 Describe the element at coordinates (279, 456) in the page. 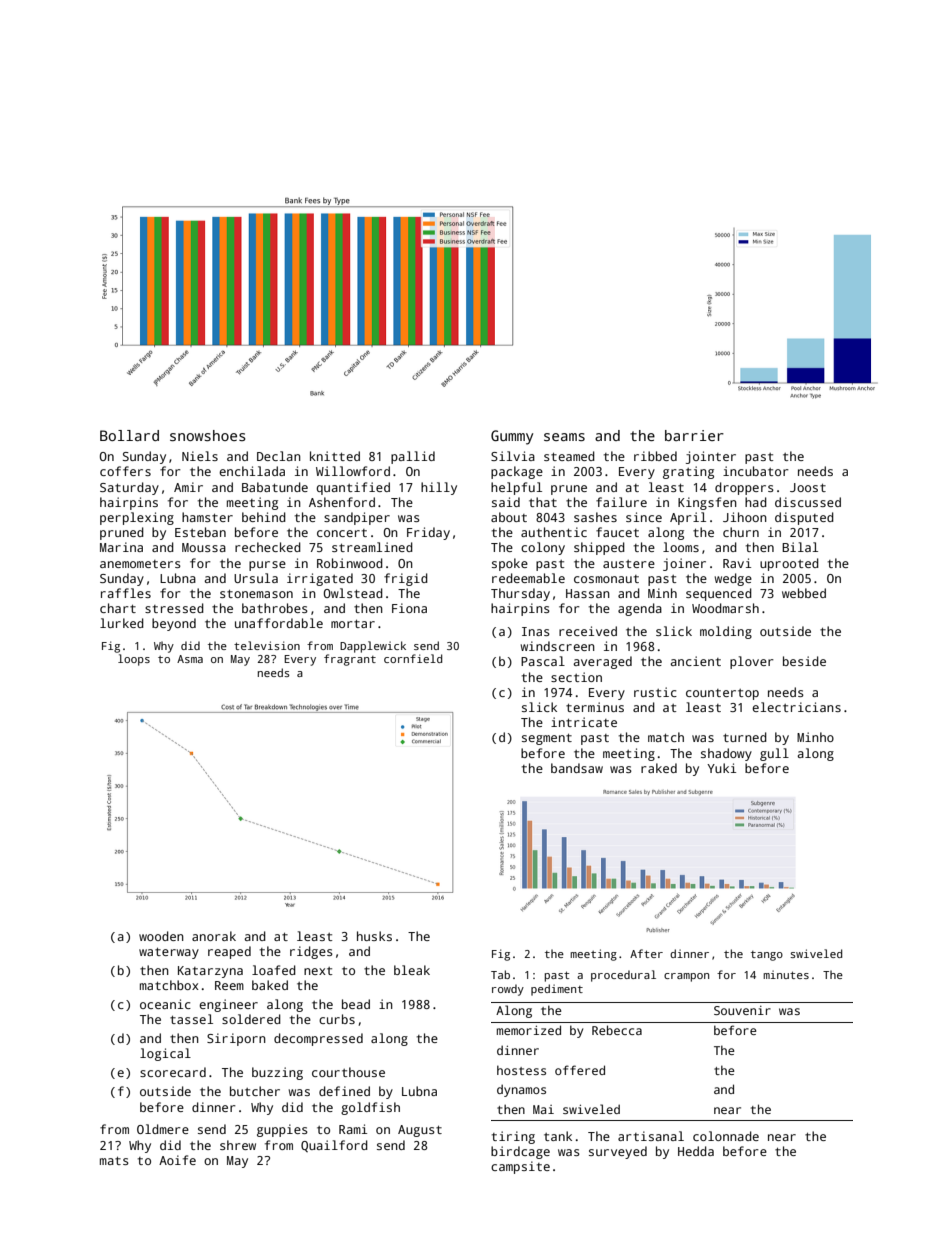

I see `Declan` at that location.
